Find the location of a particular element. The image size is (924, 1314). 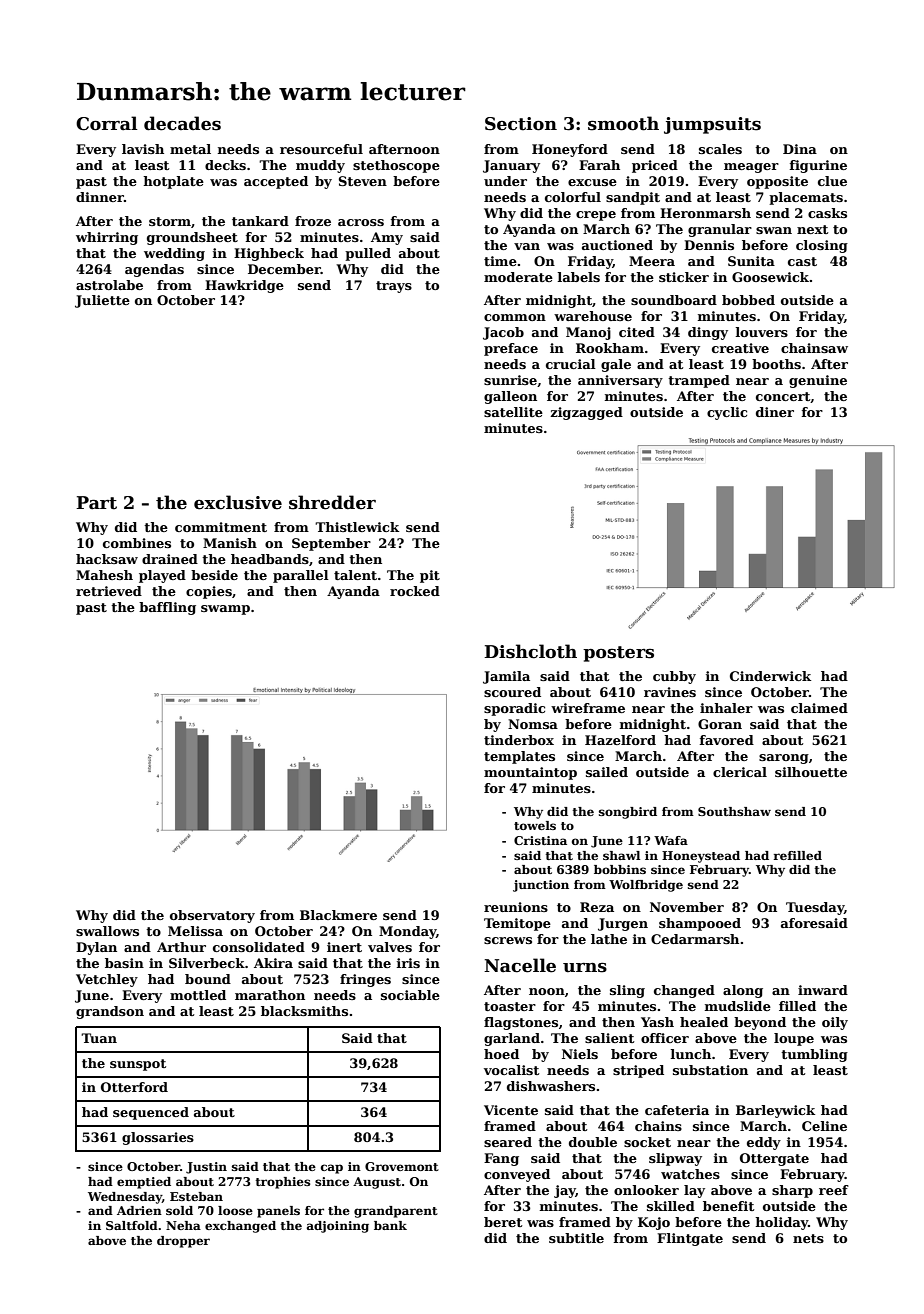

songbird is located at coordinates (628, 813).
